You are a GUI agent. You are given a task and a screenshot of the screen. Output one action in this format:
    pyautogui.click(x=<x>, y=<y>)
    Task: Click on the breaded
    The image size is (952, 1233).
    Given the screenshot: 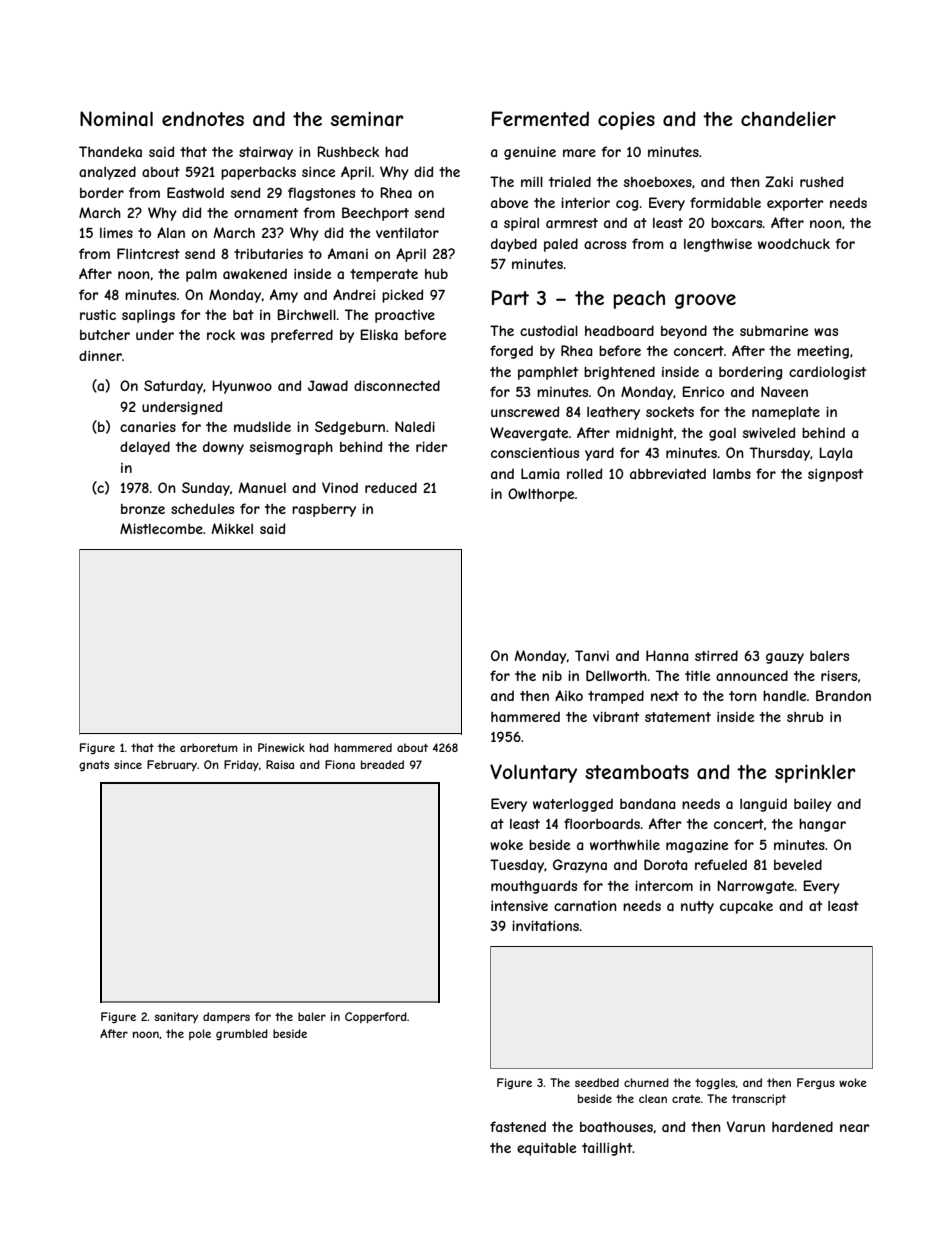 What is the action you would take?
    pyautogui.click(x=382, y=764)
